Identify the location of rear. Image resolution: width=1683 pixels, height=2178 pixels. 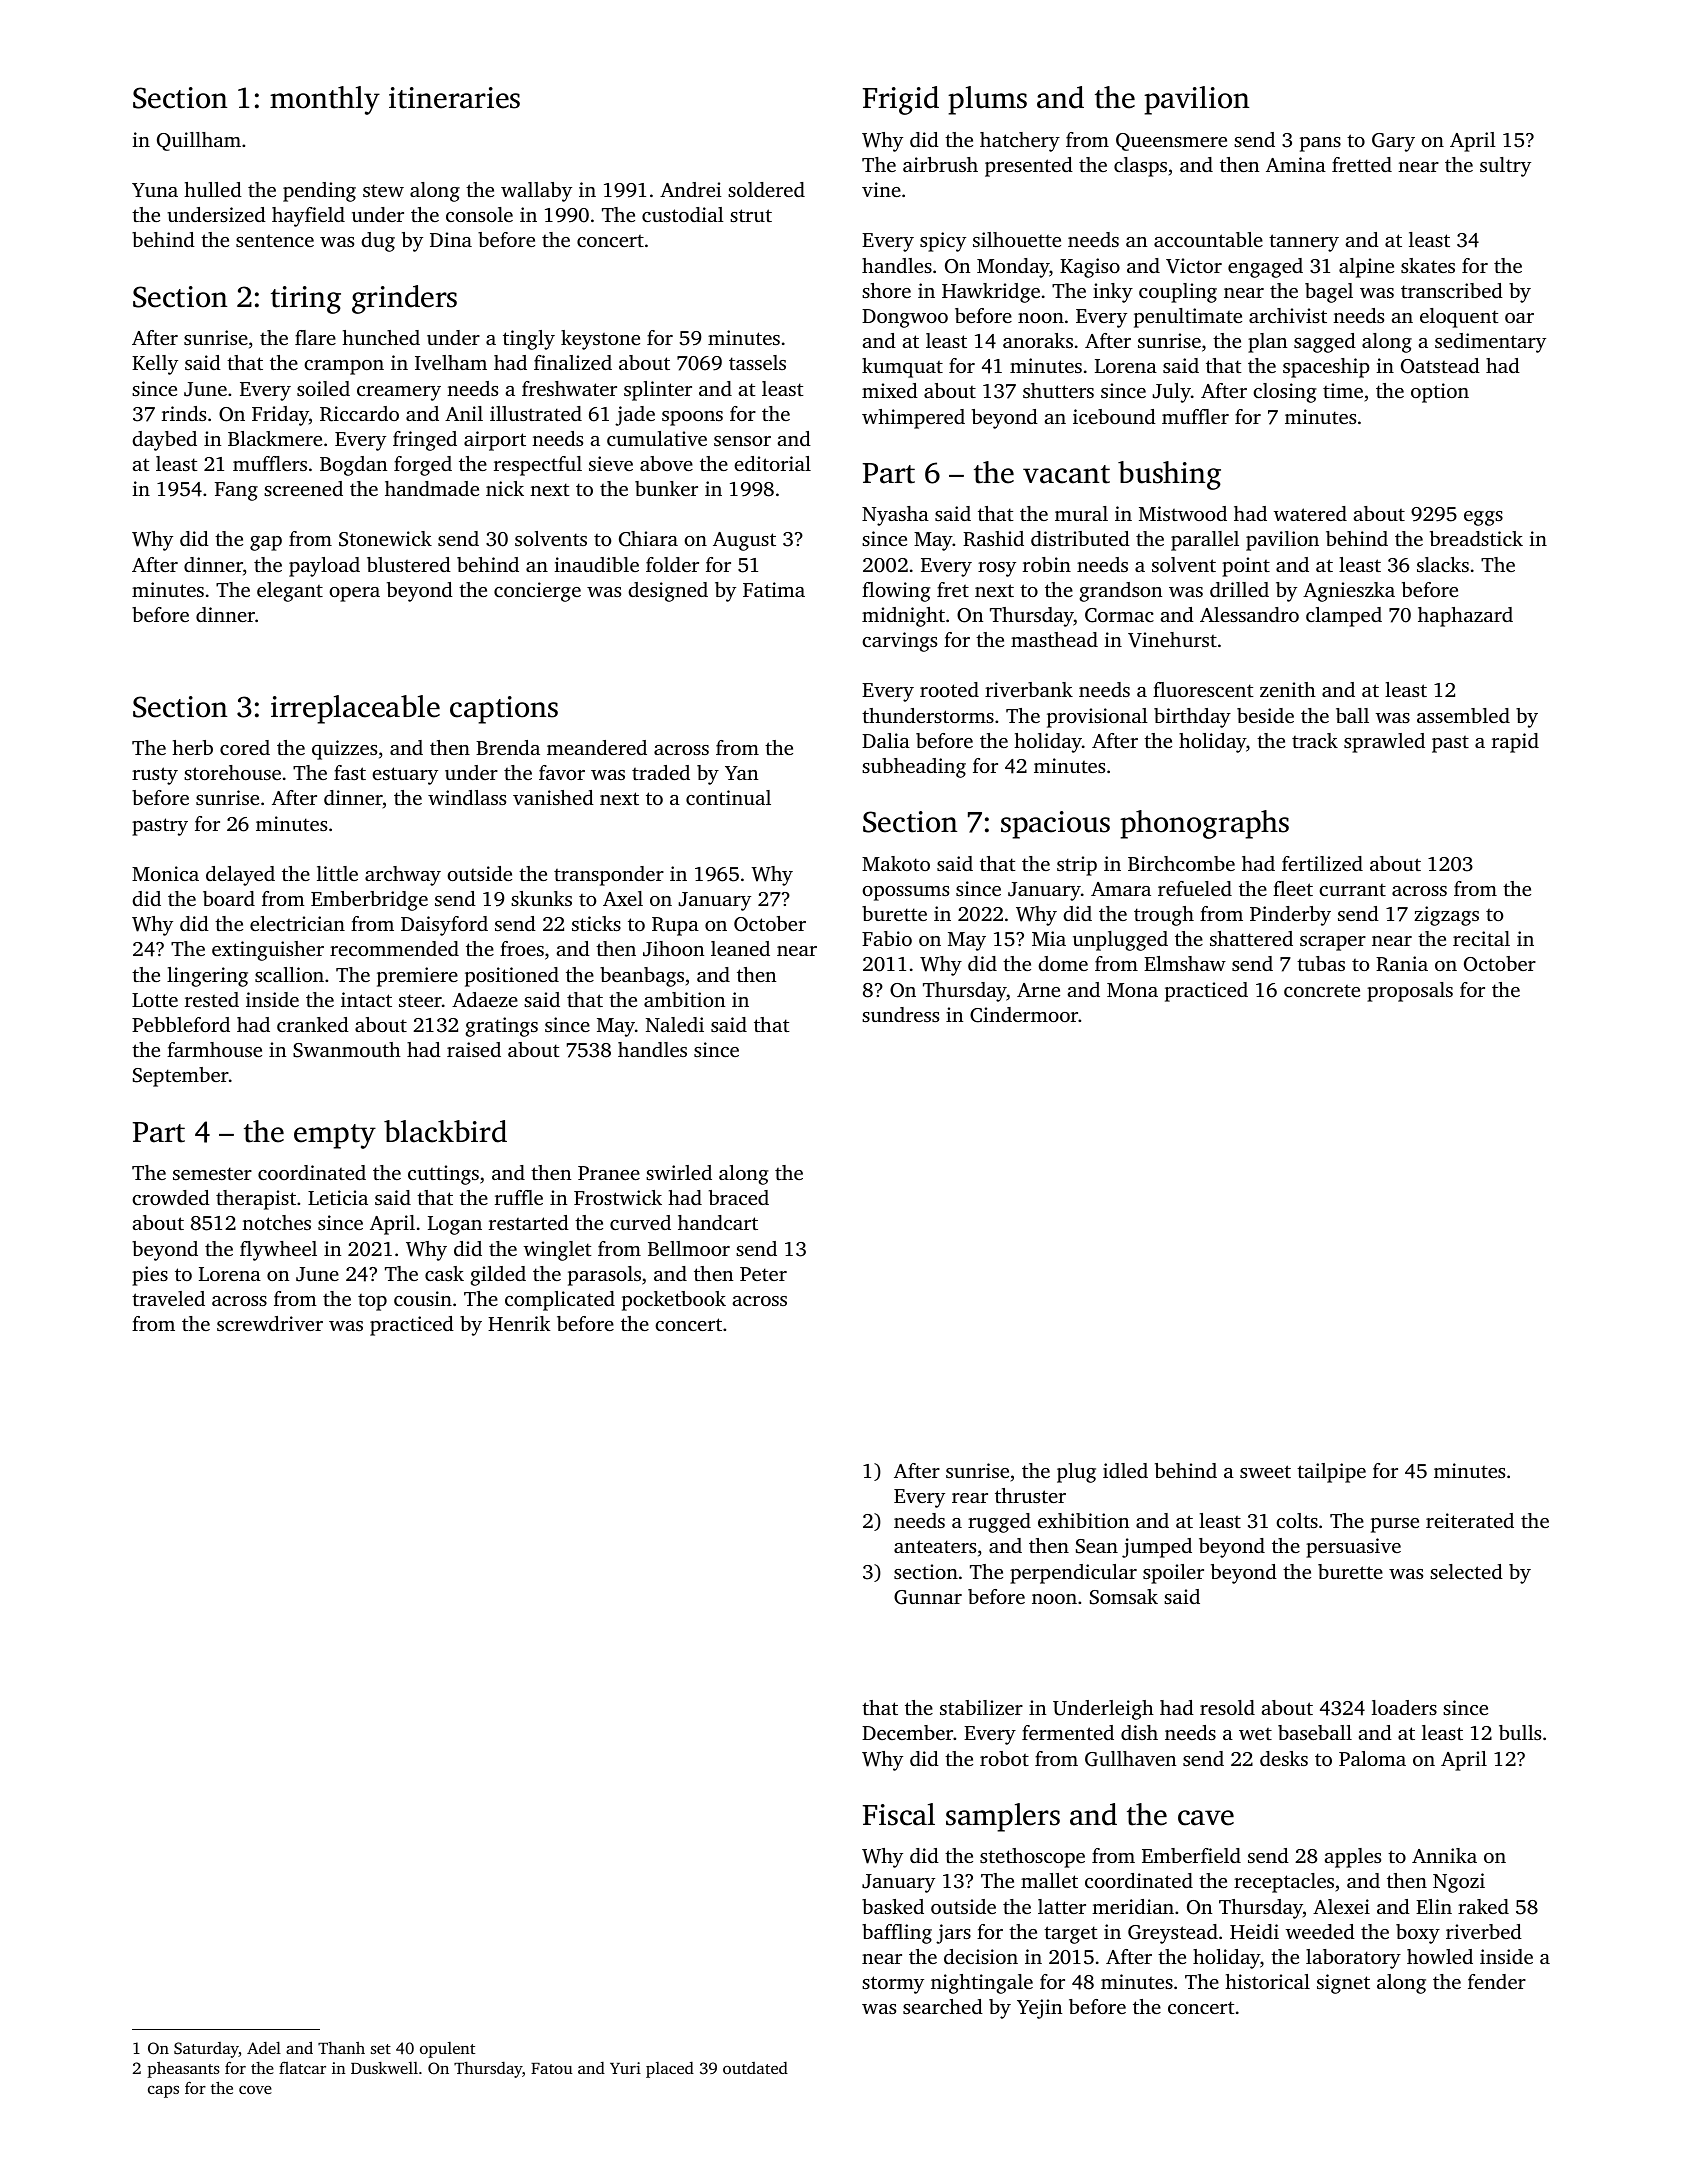
(970, 1498).
